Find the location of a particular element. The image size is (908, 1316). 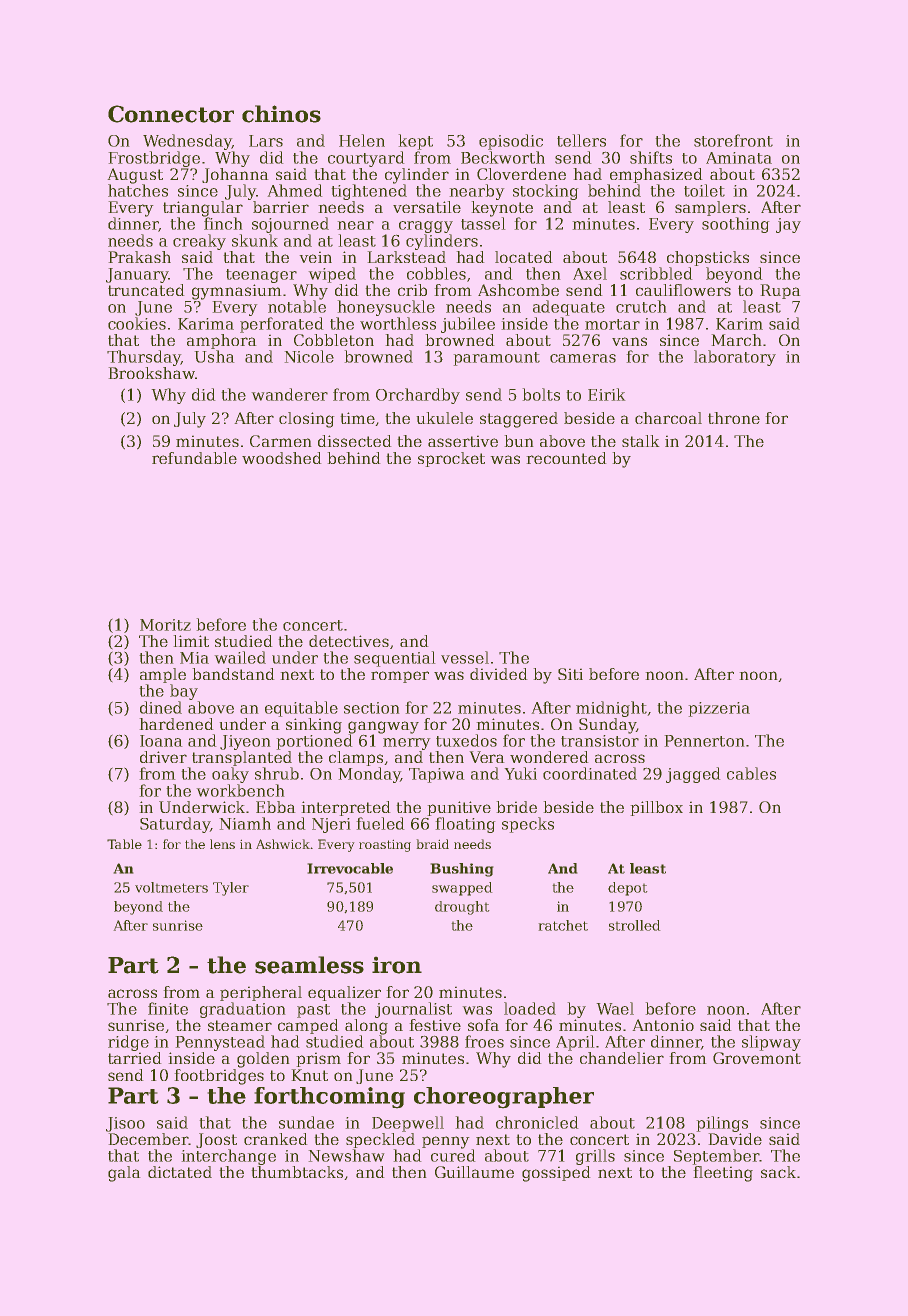

kept is located at coordinates (415, 142).
